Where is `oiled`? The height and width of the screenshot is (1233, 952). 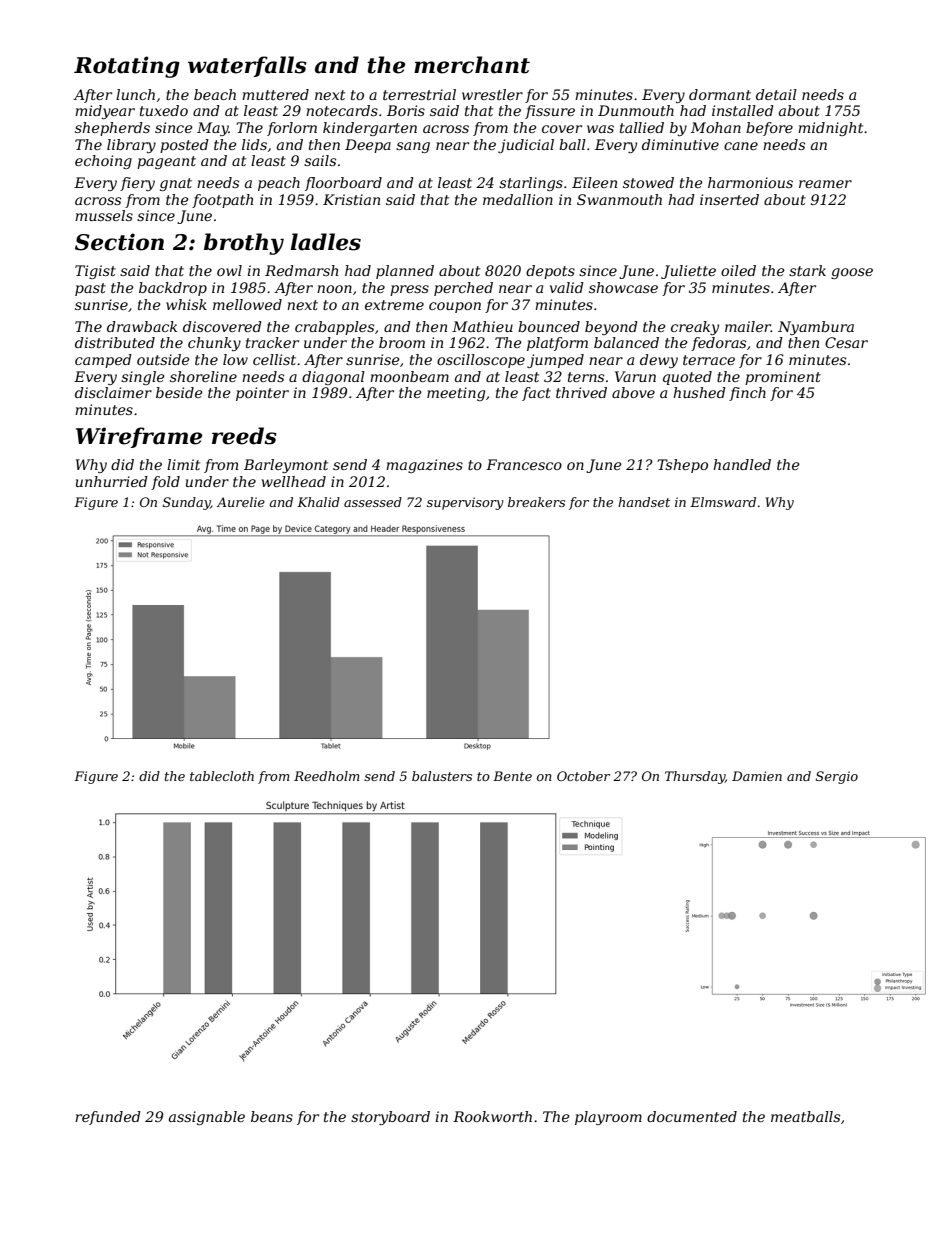
oiled is located at coordinates (738, 270).
